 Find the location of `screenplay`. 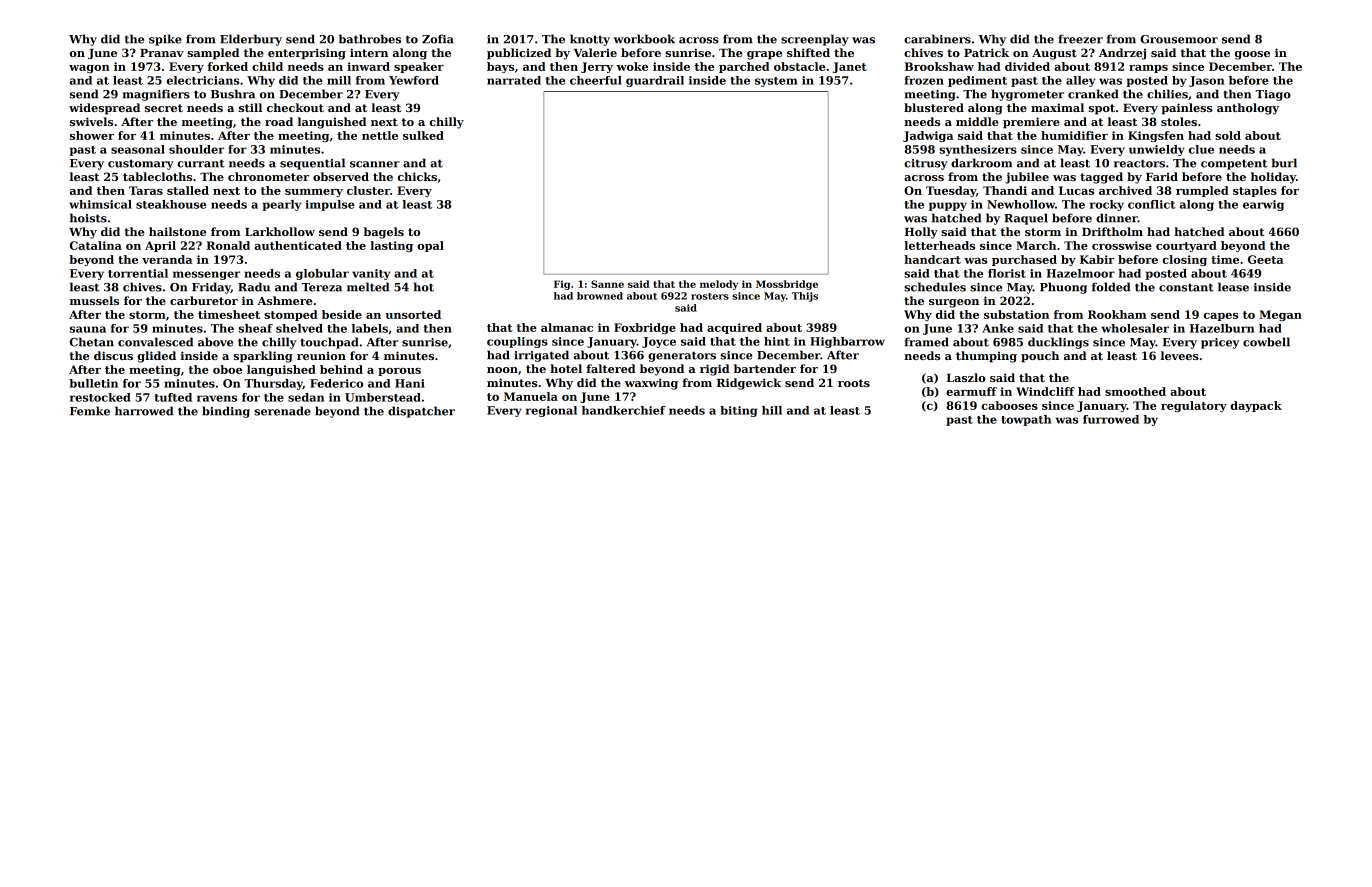

screenplay is located at coordinates (815, 40).
